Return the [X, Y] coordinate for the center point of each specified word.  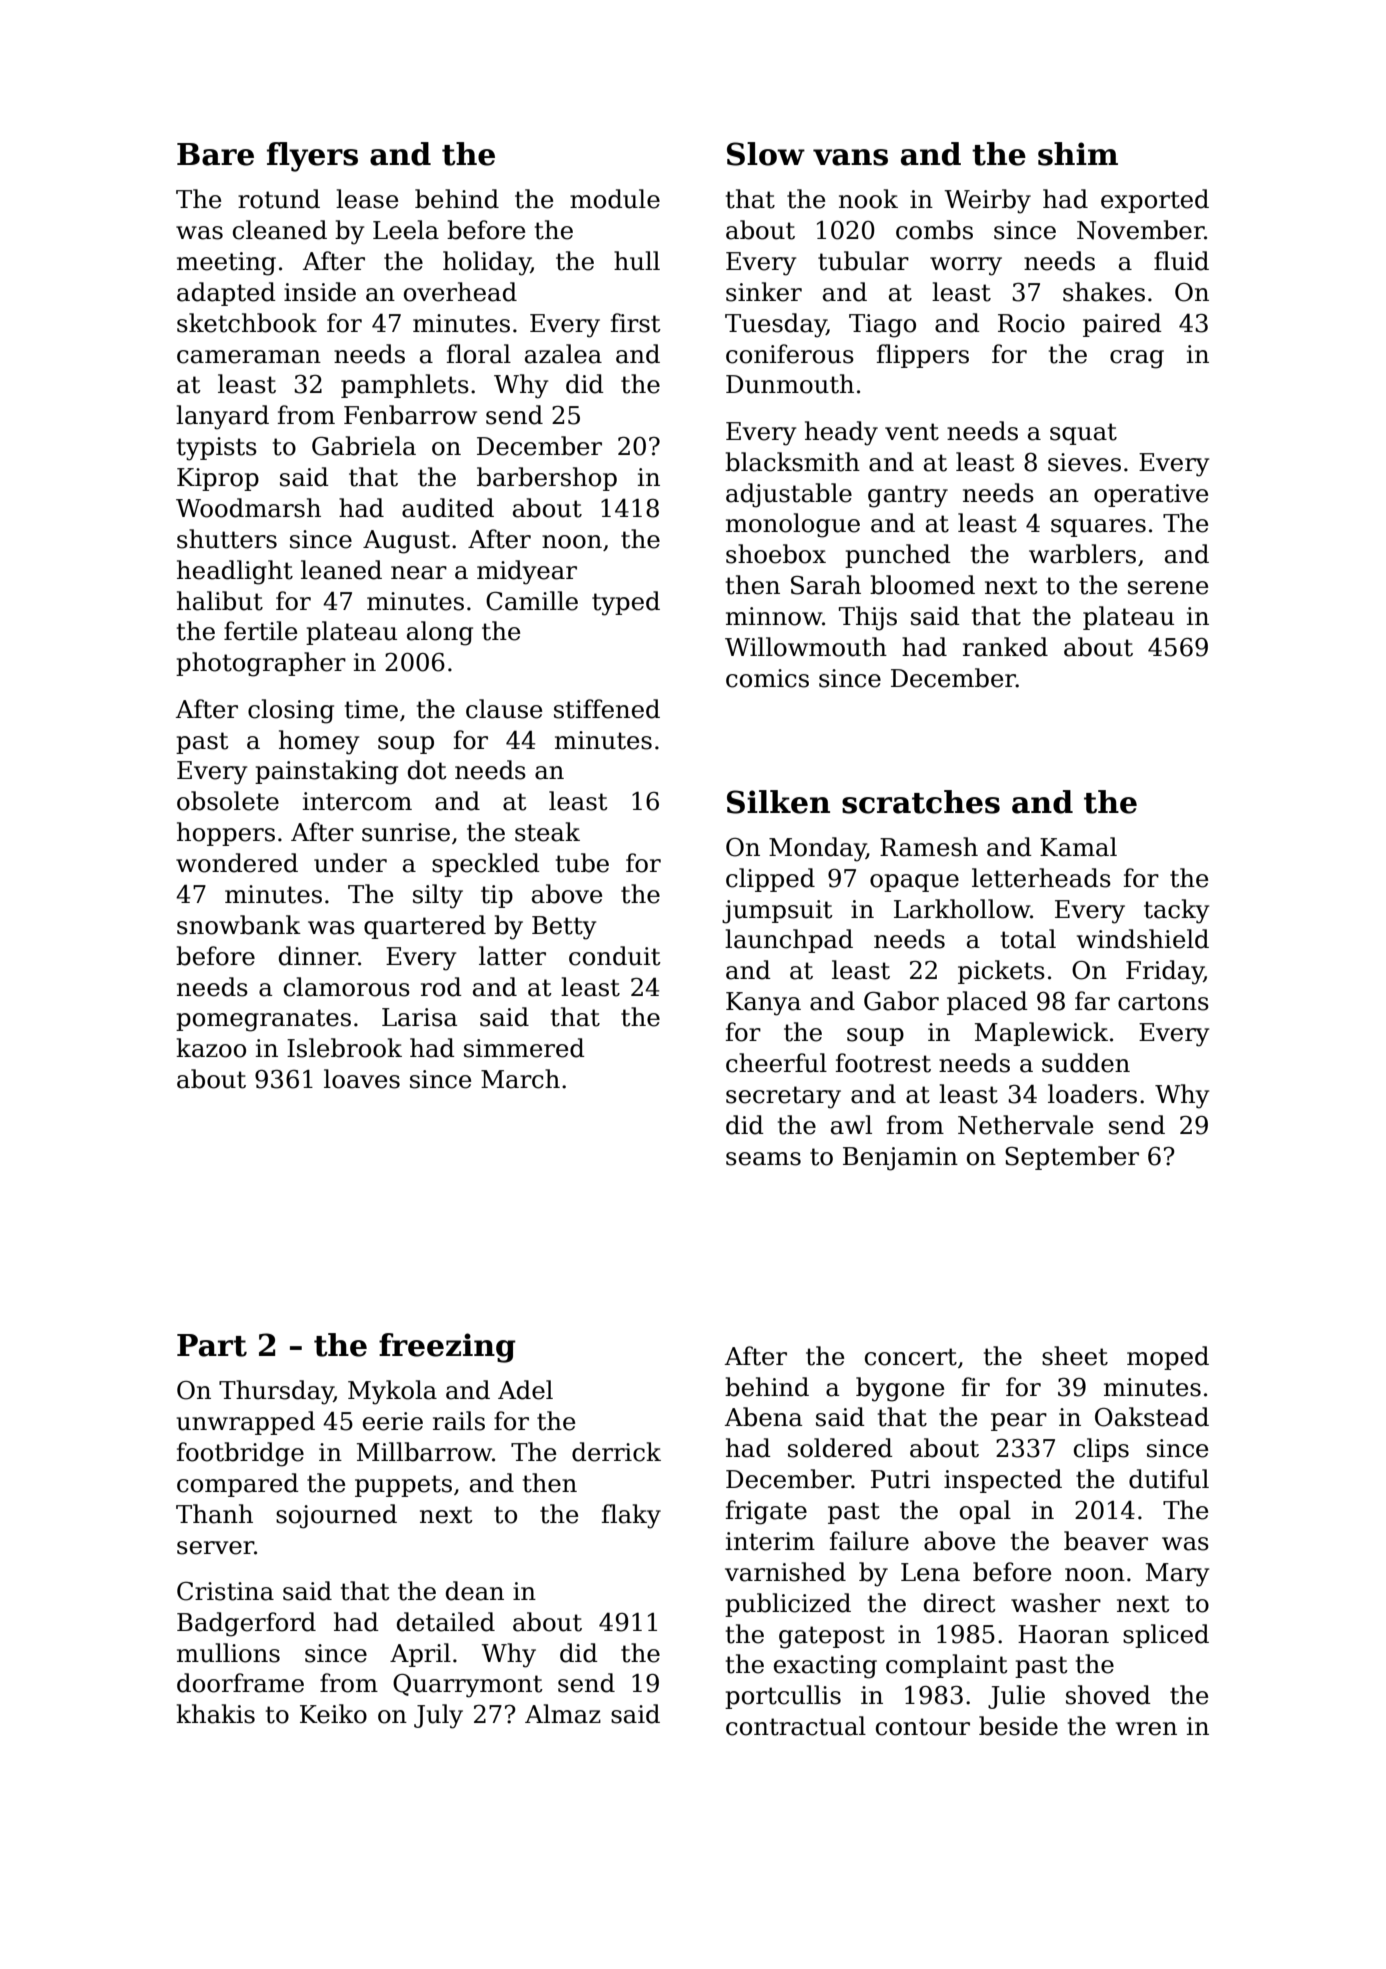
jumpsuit [777, 912]
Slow [766, 154]
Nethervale [1025, 1125]
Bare [215, 154]
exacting [825, 1667]
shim [1078, 154]
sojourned [336, 1516]
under [350, 863]
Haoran [1063, 1634]
